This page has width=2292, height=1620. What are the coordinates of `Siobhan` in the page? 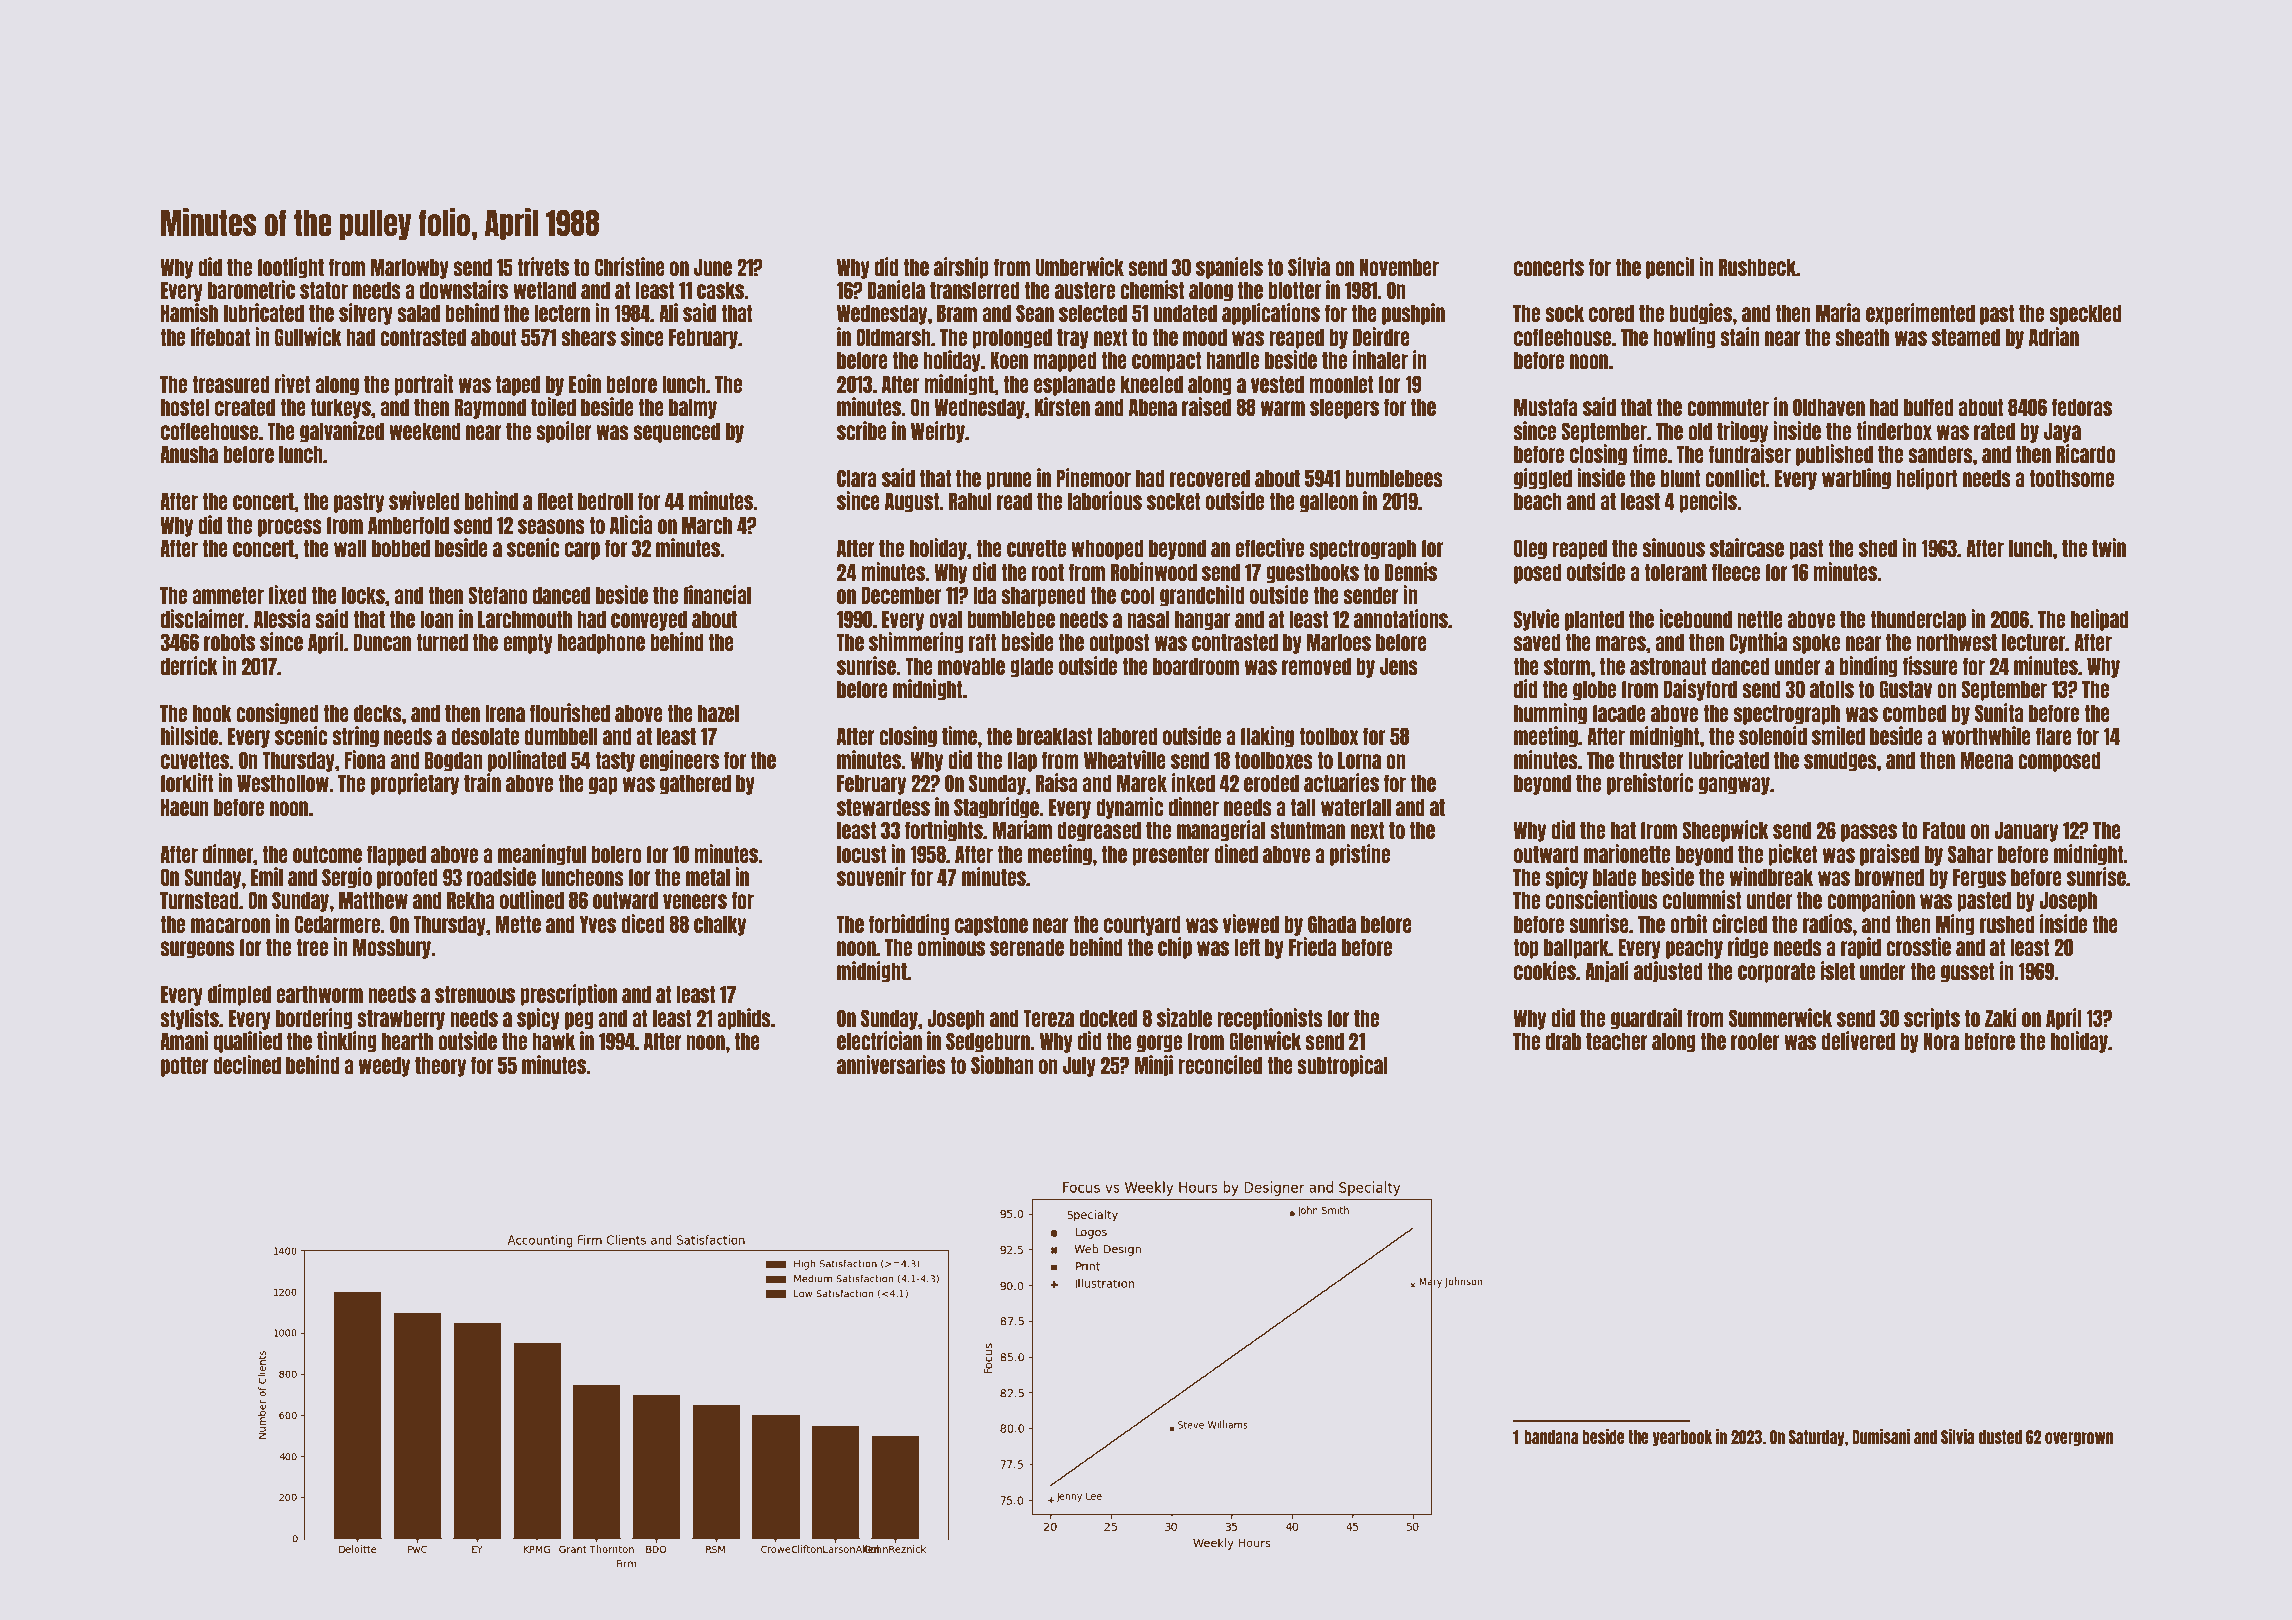 It's located at (1002, 1064).
